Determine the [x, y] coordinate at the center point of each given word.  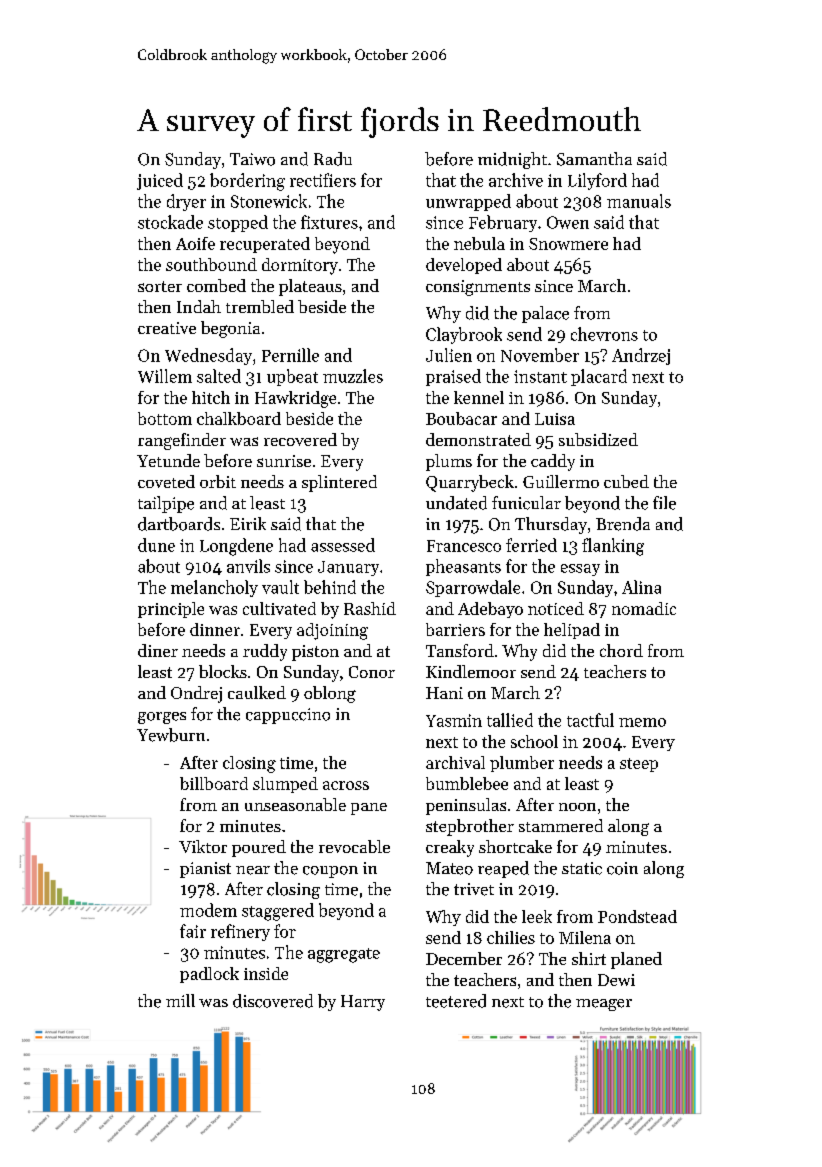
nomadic [644, 608]
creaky [450, 848]
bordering [247, 182]
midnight [512, 160]
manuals [639, 201]
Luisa [555, 419]
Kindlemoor [471, 671]
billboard [214, 783]
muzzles [353, 376]
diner [158, 650]
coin [622, 868]
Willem [165, 376]
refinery [240, 932]
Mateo [449, 868]
